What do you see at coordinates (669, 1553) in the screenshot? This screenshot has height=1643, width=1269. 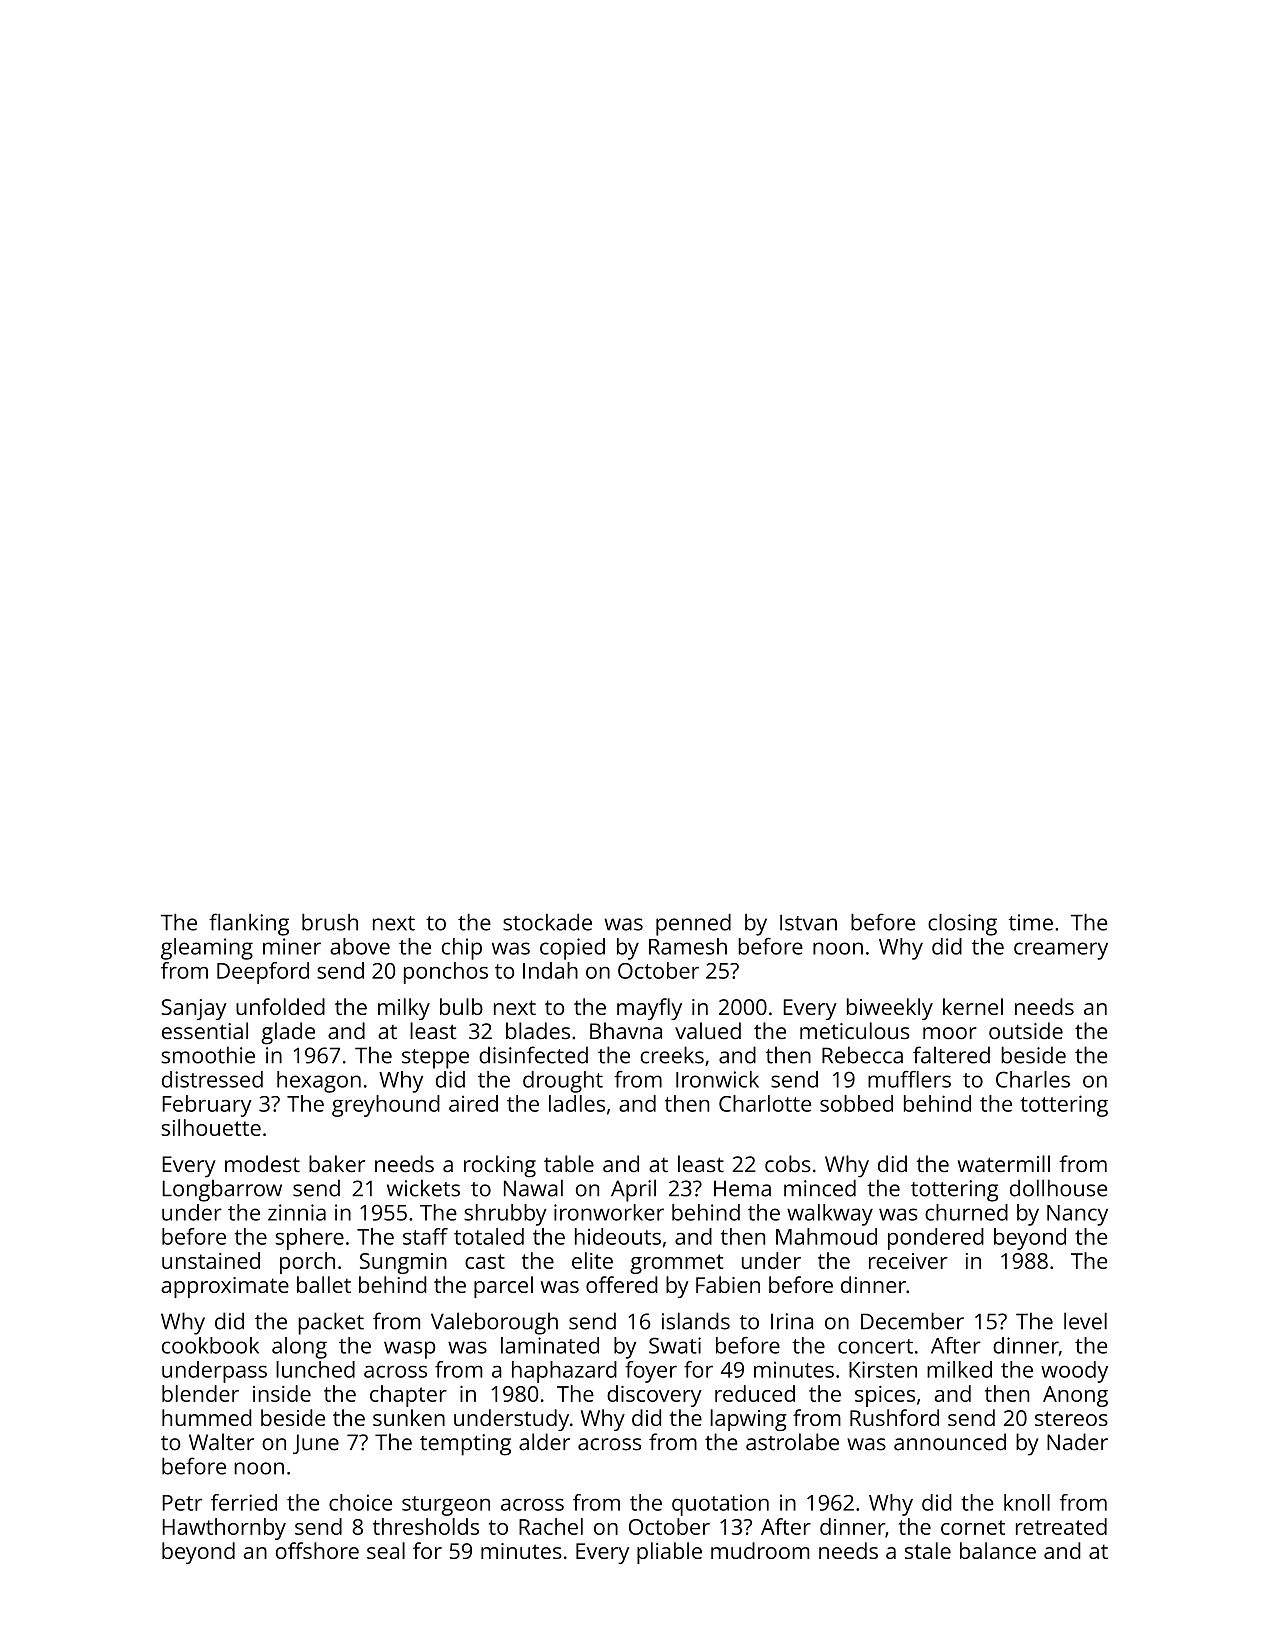 I see `pliable` at bounding box center [669, 1553].
